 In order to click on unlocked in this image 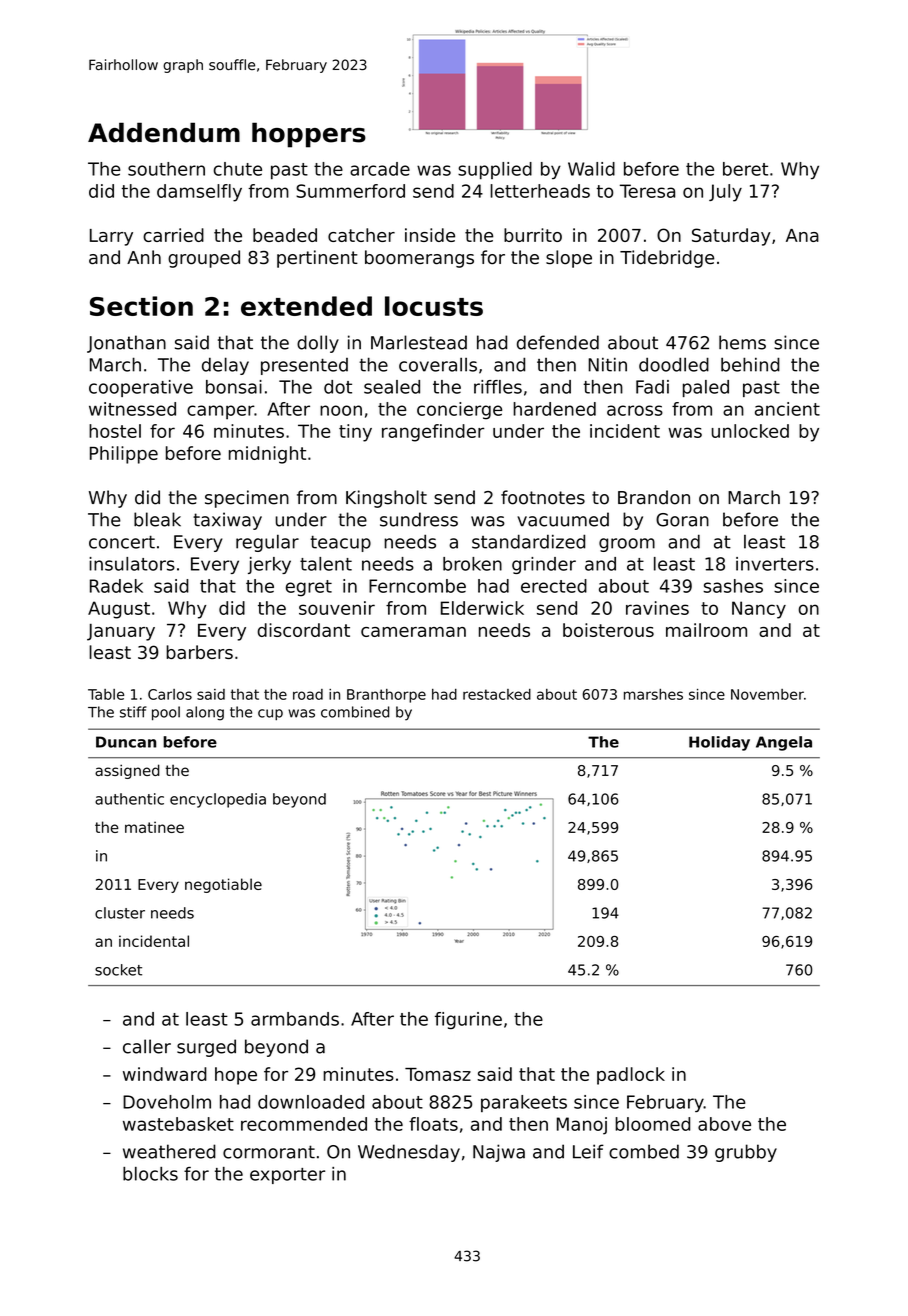, I will do `click(750, 431)`.
